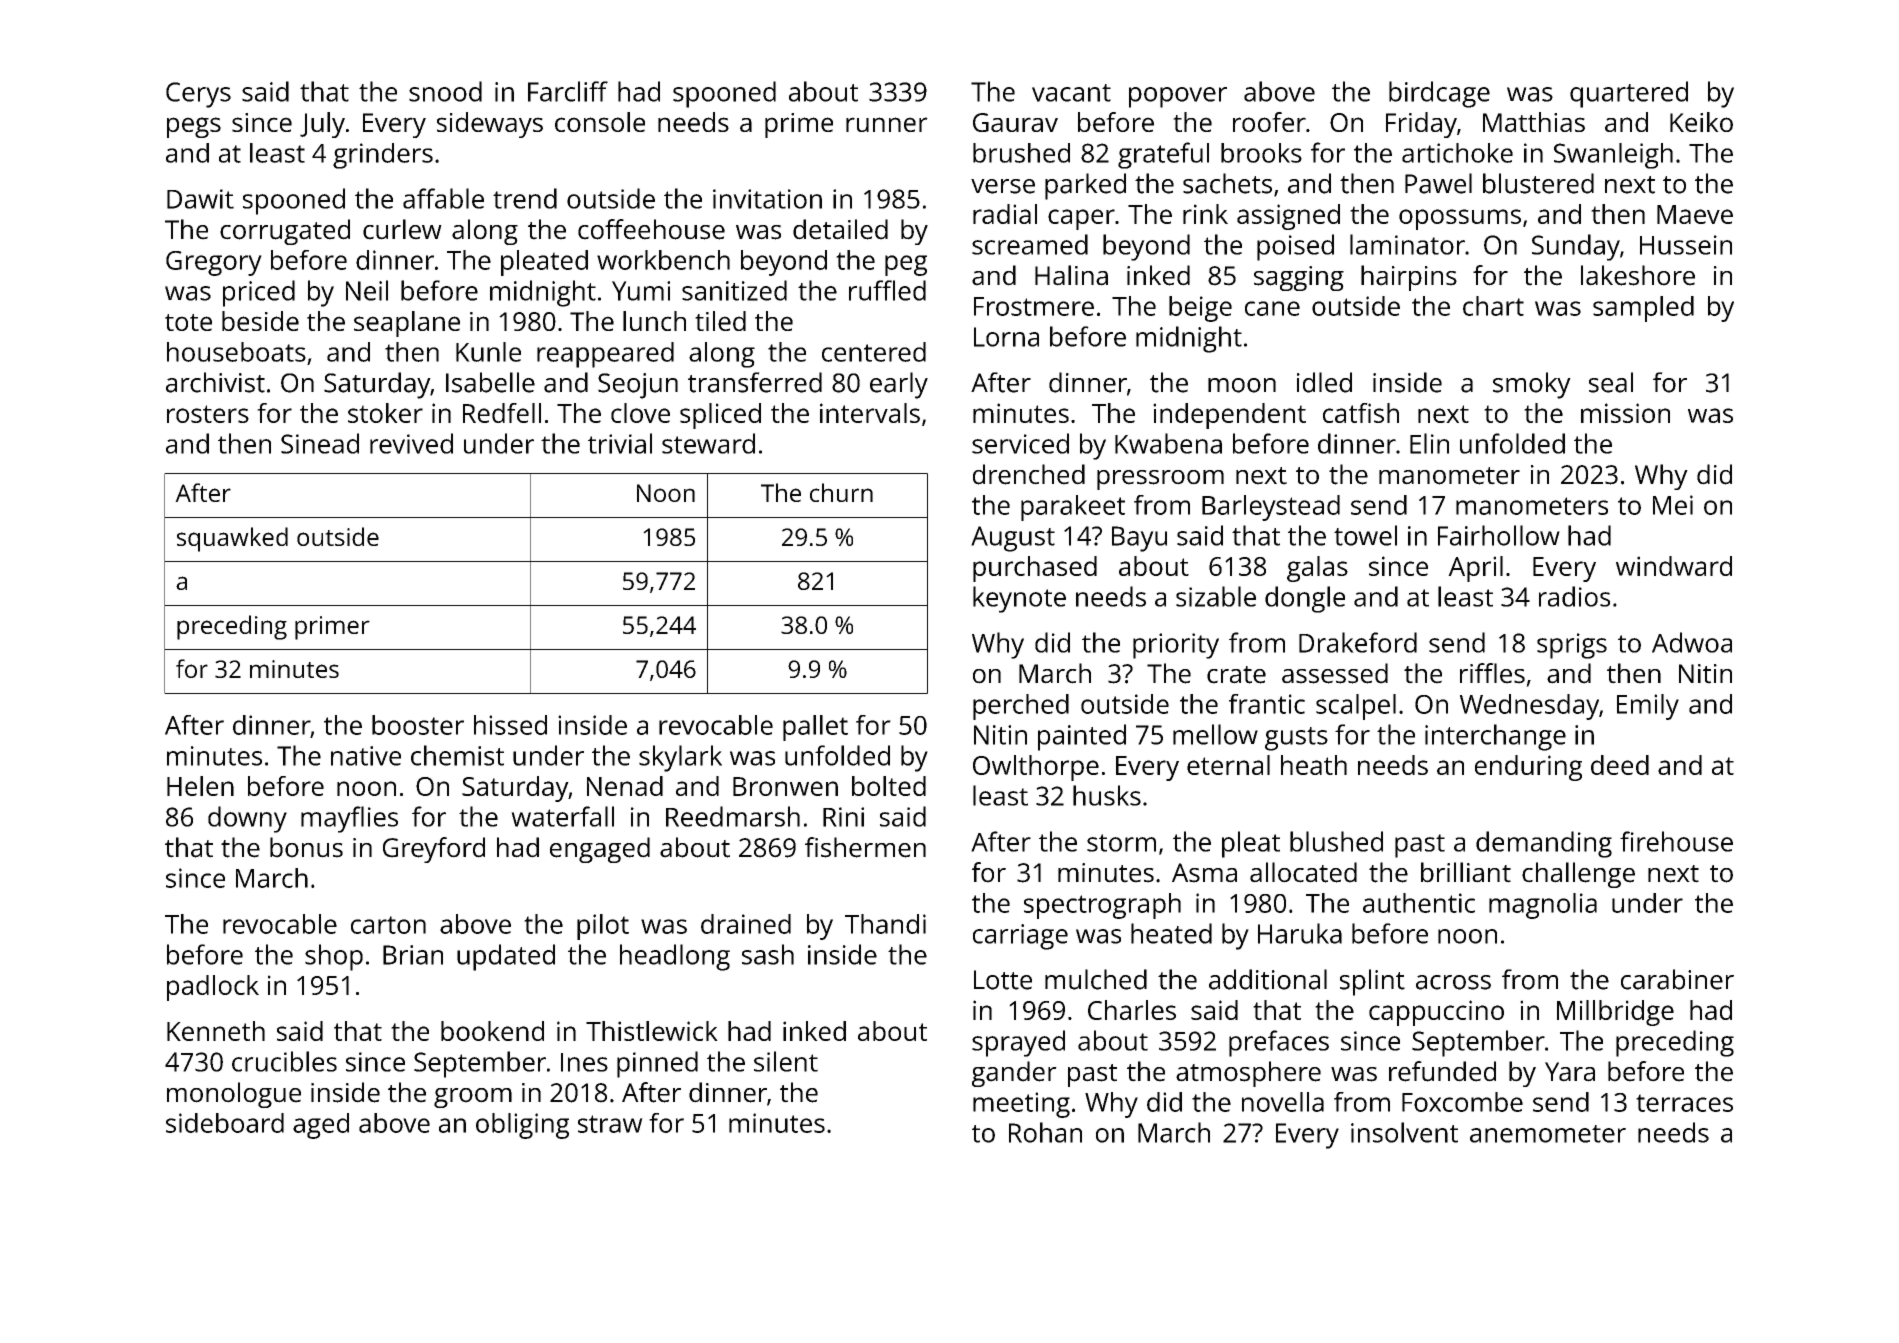 The image size is (1899, 1343). What do you see at coordinates (1317, 569) in the screenshot?
I see `galas` at bounding box center [1317, 569].
